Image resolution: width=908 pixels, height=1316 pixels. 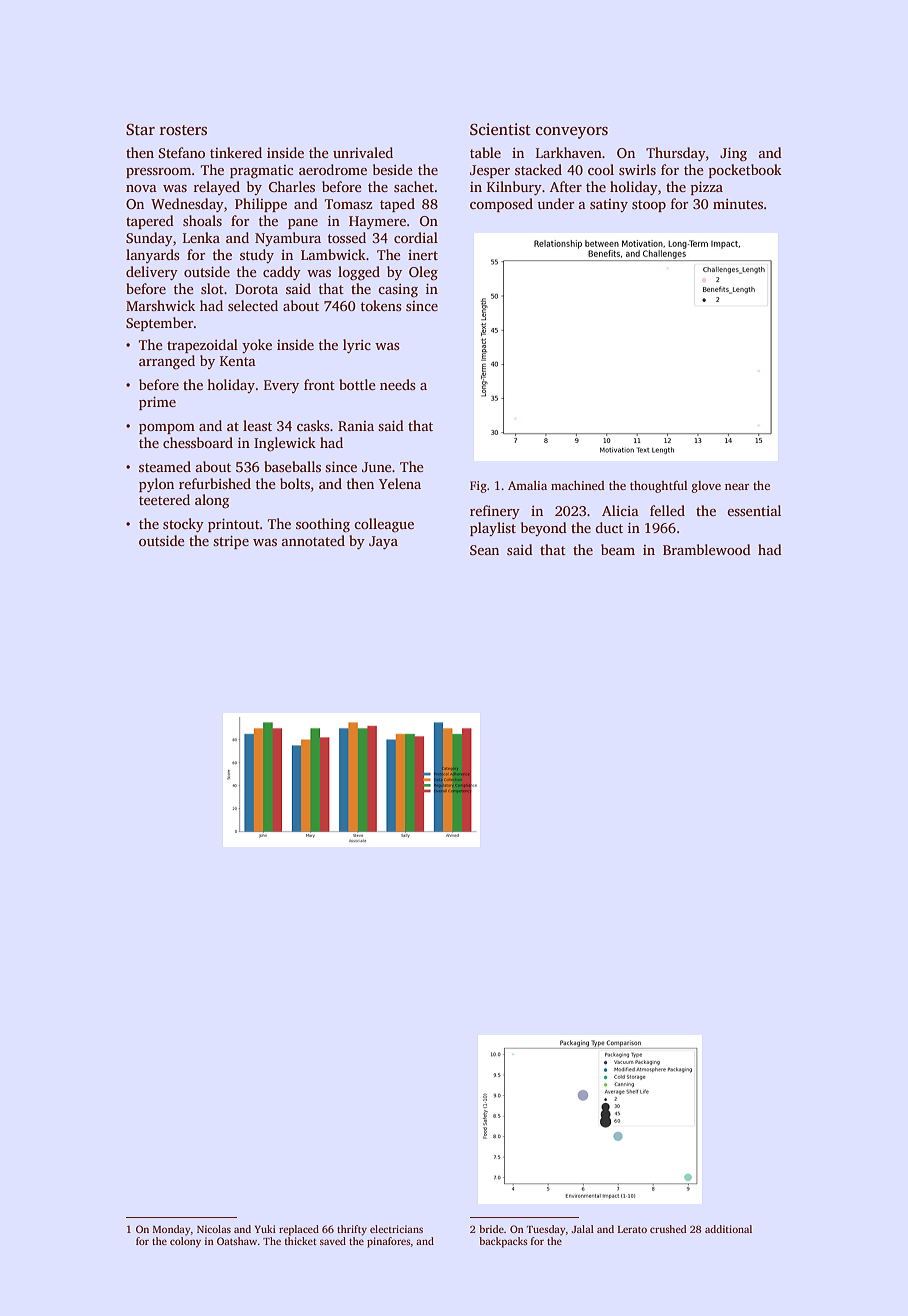 I want to click on unrivaled, so click(x=363, y=152).
